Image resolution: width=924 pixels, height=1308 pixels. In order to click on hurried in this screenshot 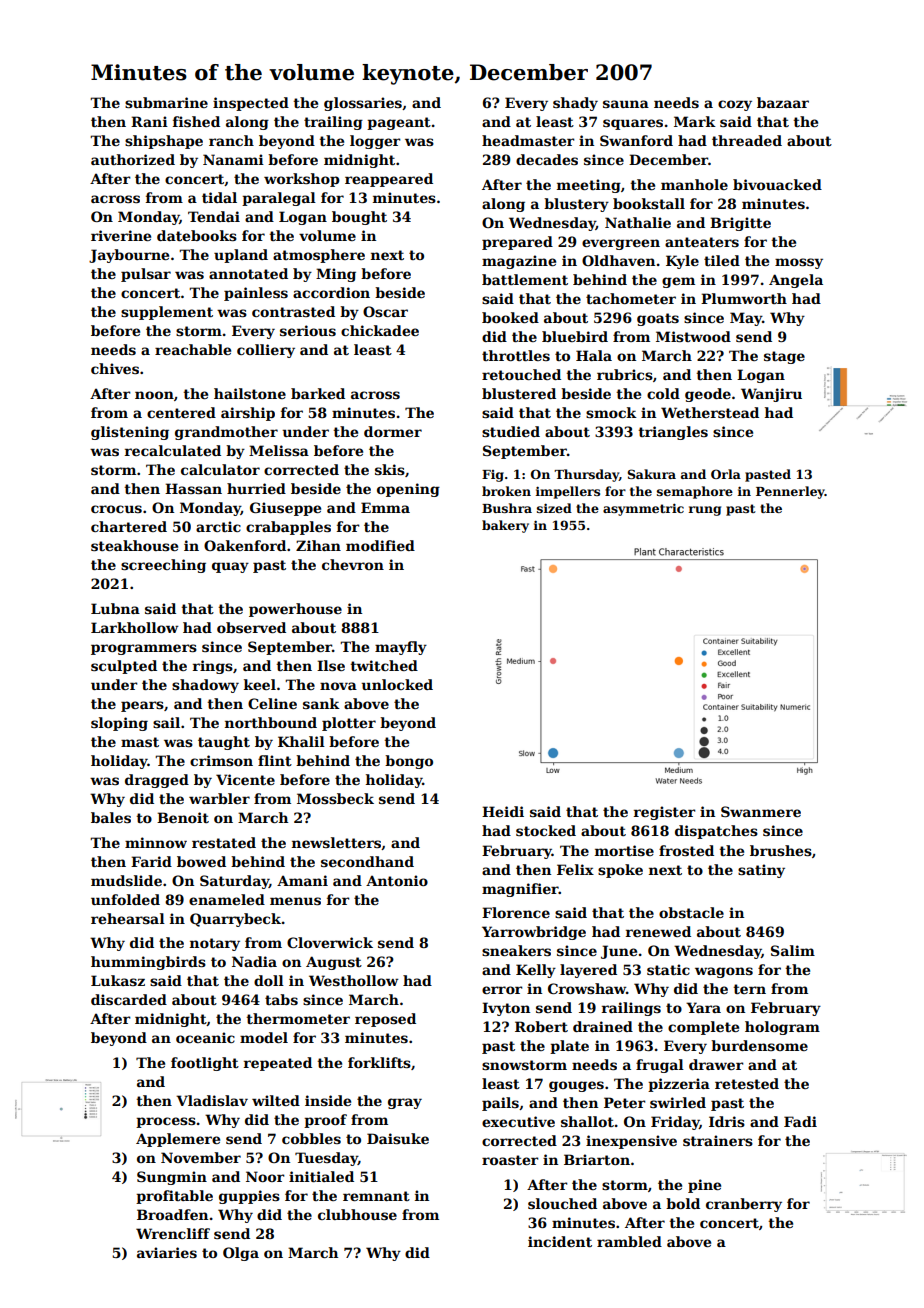, I will do `click(256, 488)`.
